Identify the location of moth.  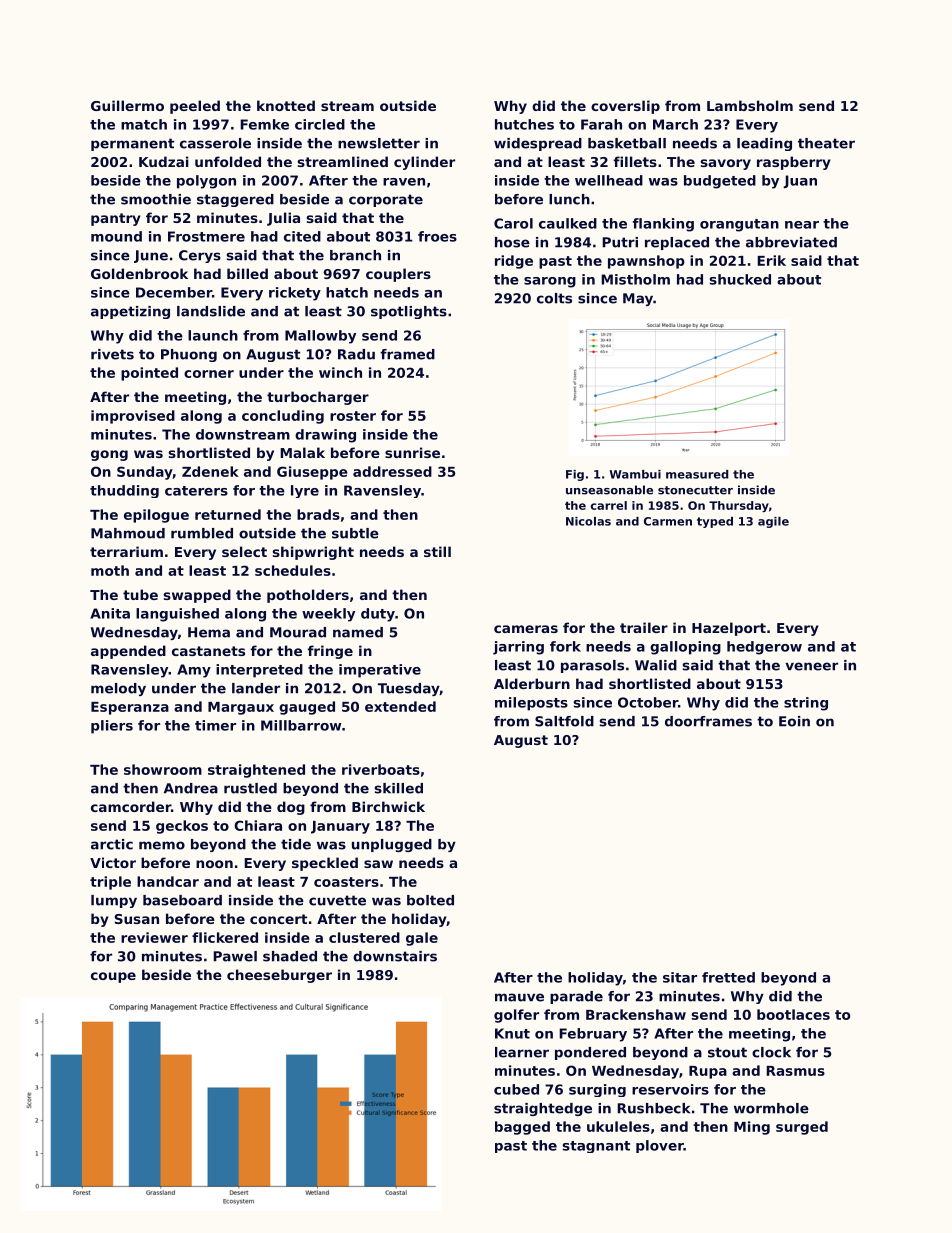
(110, 570).
